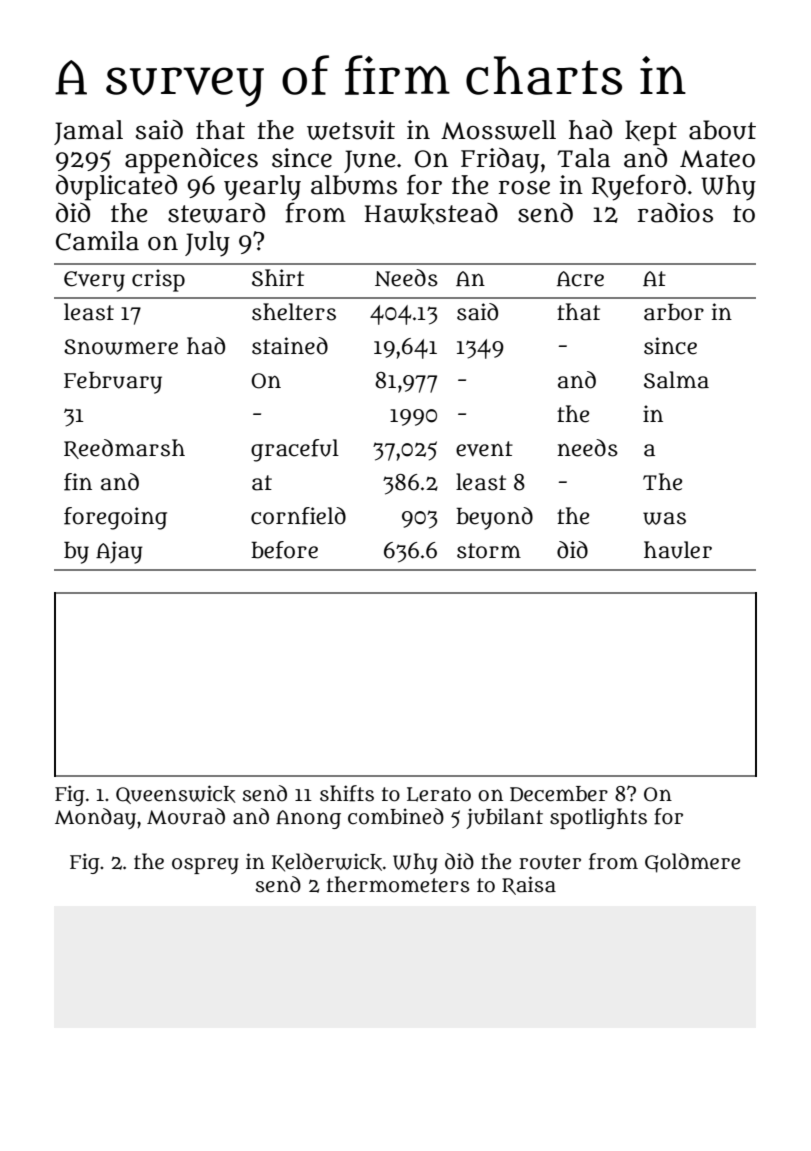 The height and width of the image is (1151, 811). Describe the element at coordinates (295, 450) in the image. I see `graceful` at that location.
